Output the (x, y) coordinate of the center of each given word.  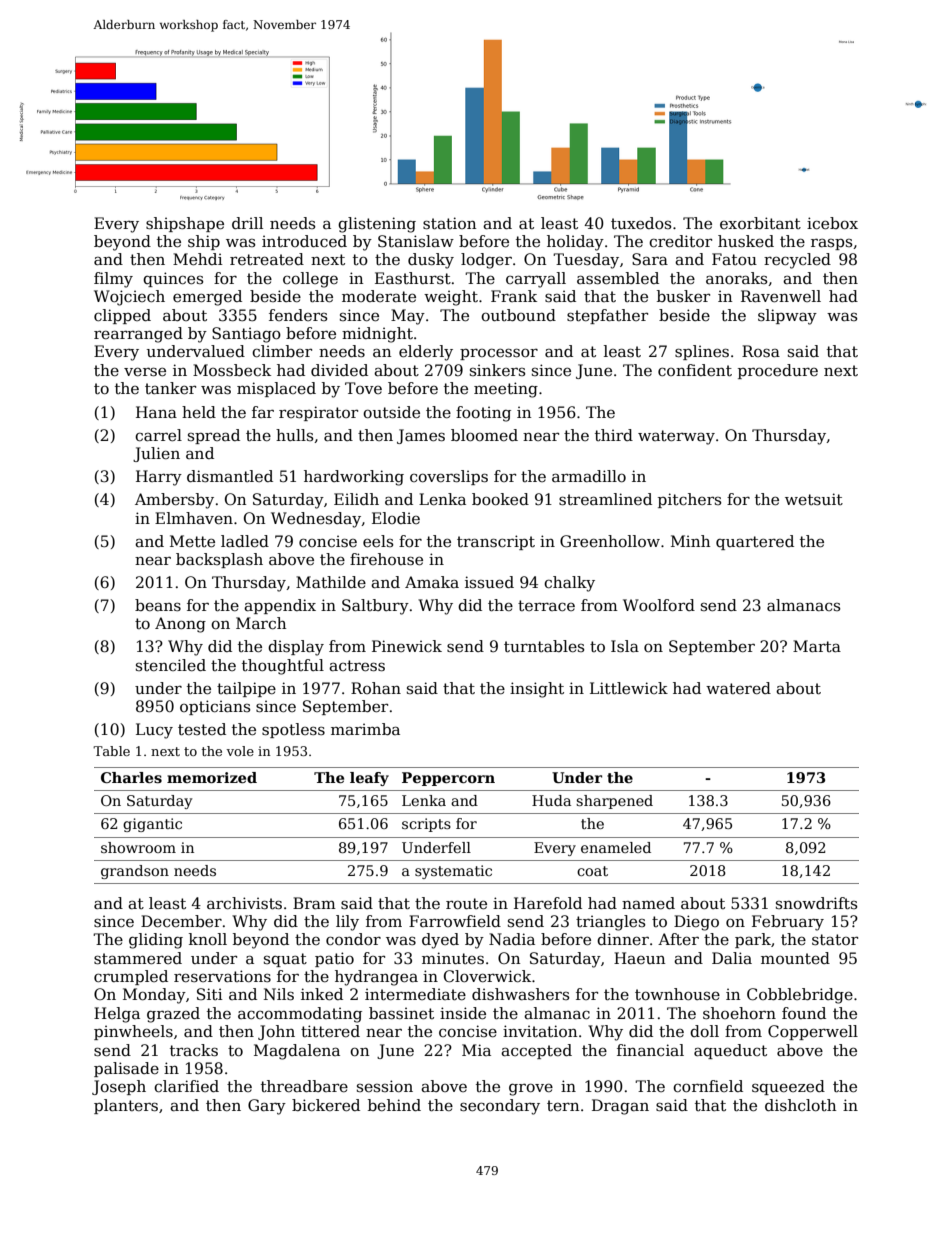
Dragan (620, 1107)
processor (499, 354)
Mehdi (198, 259)
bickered (326, 1105)
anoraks (737, 278)
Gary (267, 1107)
